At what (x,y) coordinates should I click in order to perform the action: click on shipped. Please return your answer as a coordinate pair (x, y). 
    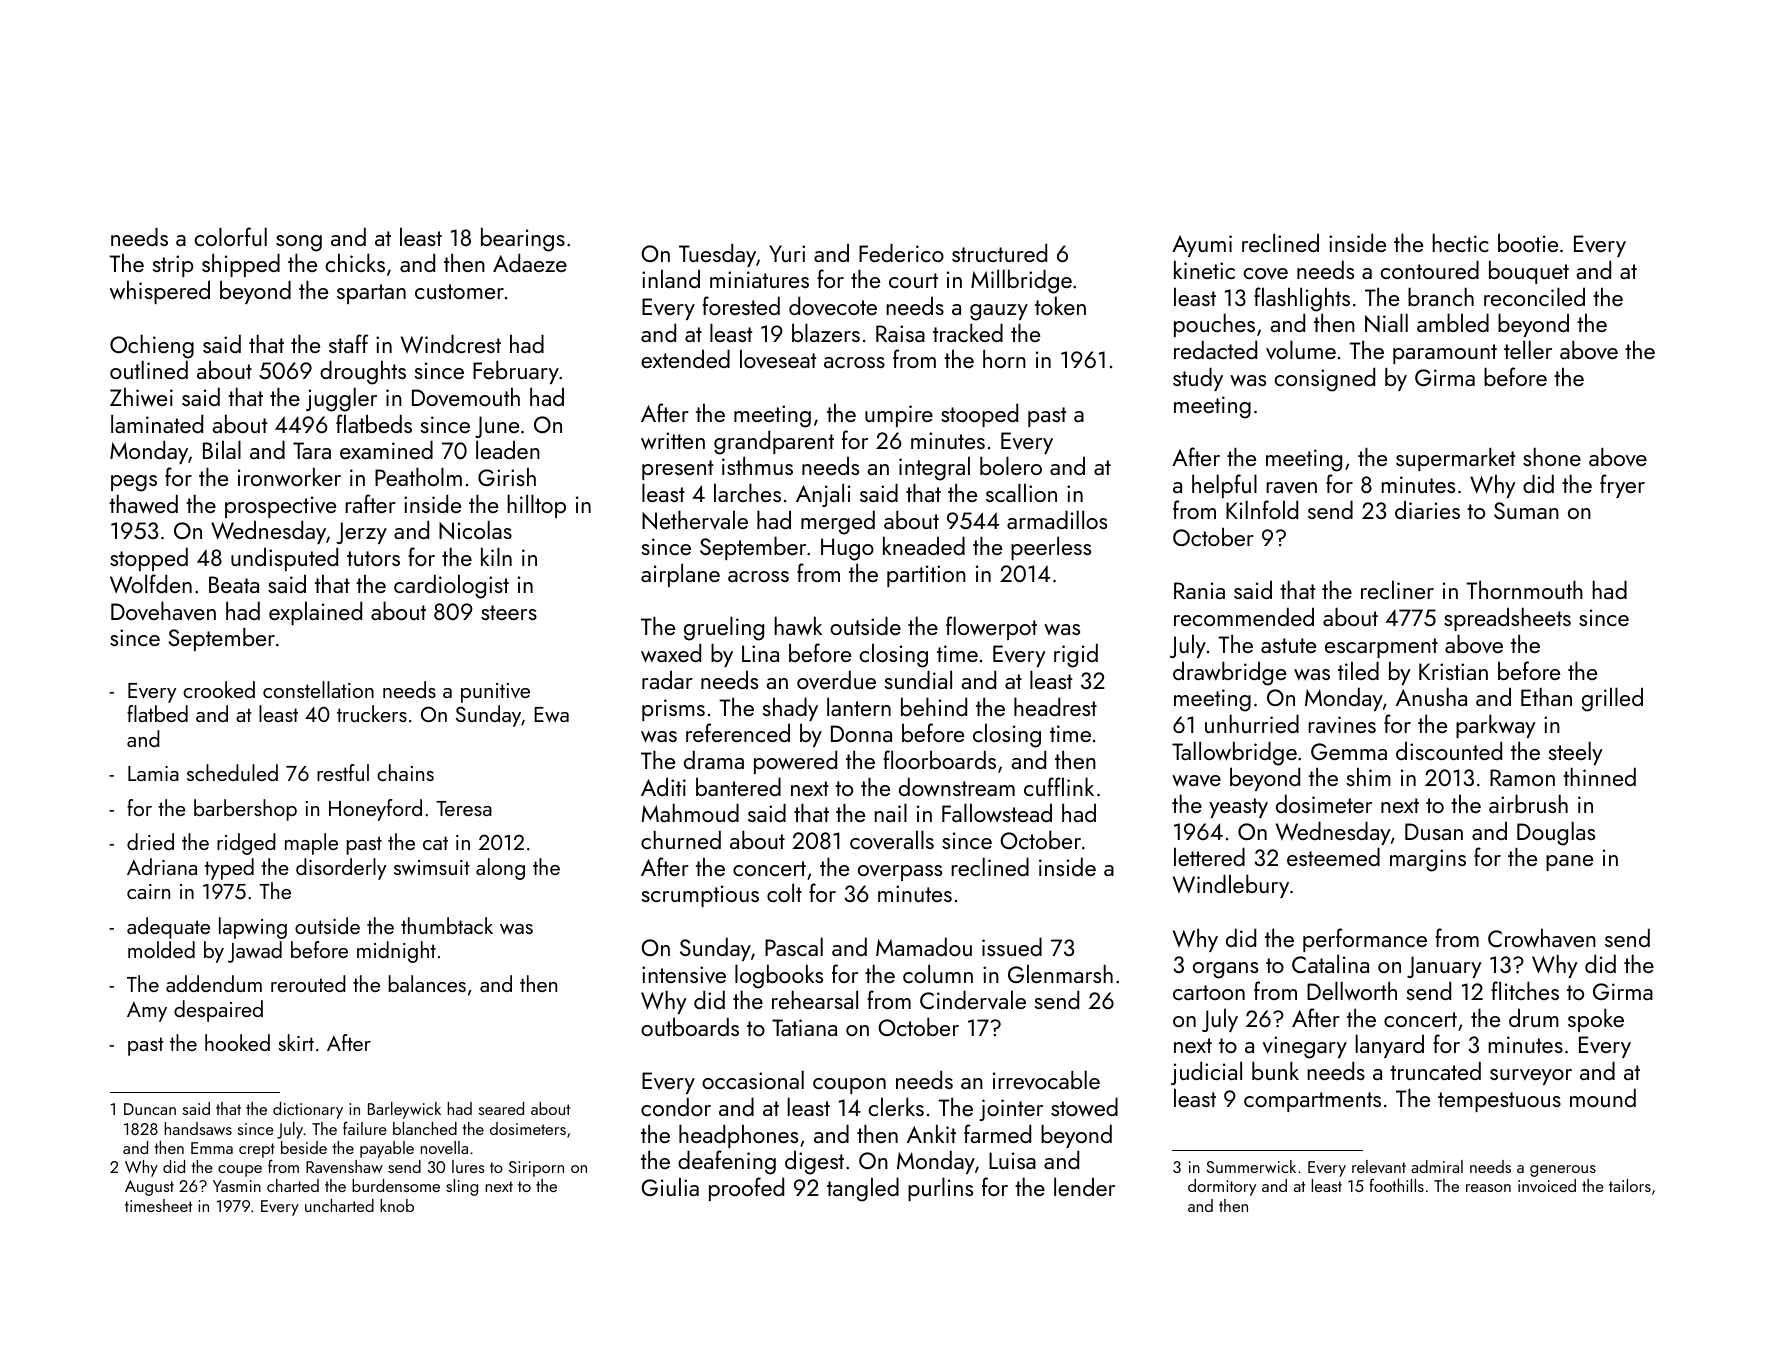
    Looking at the image, I should click on (241, 265).
